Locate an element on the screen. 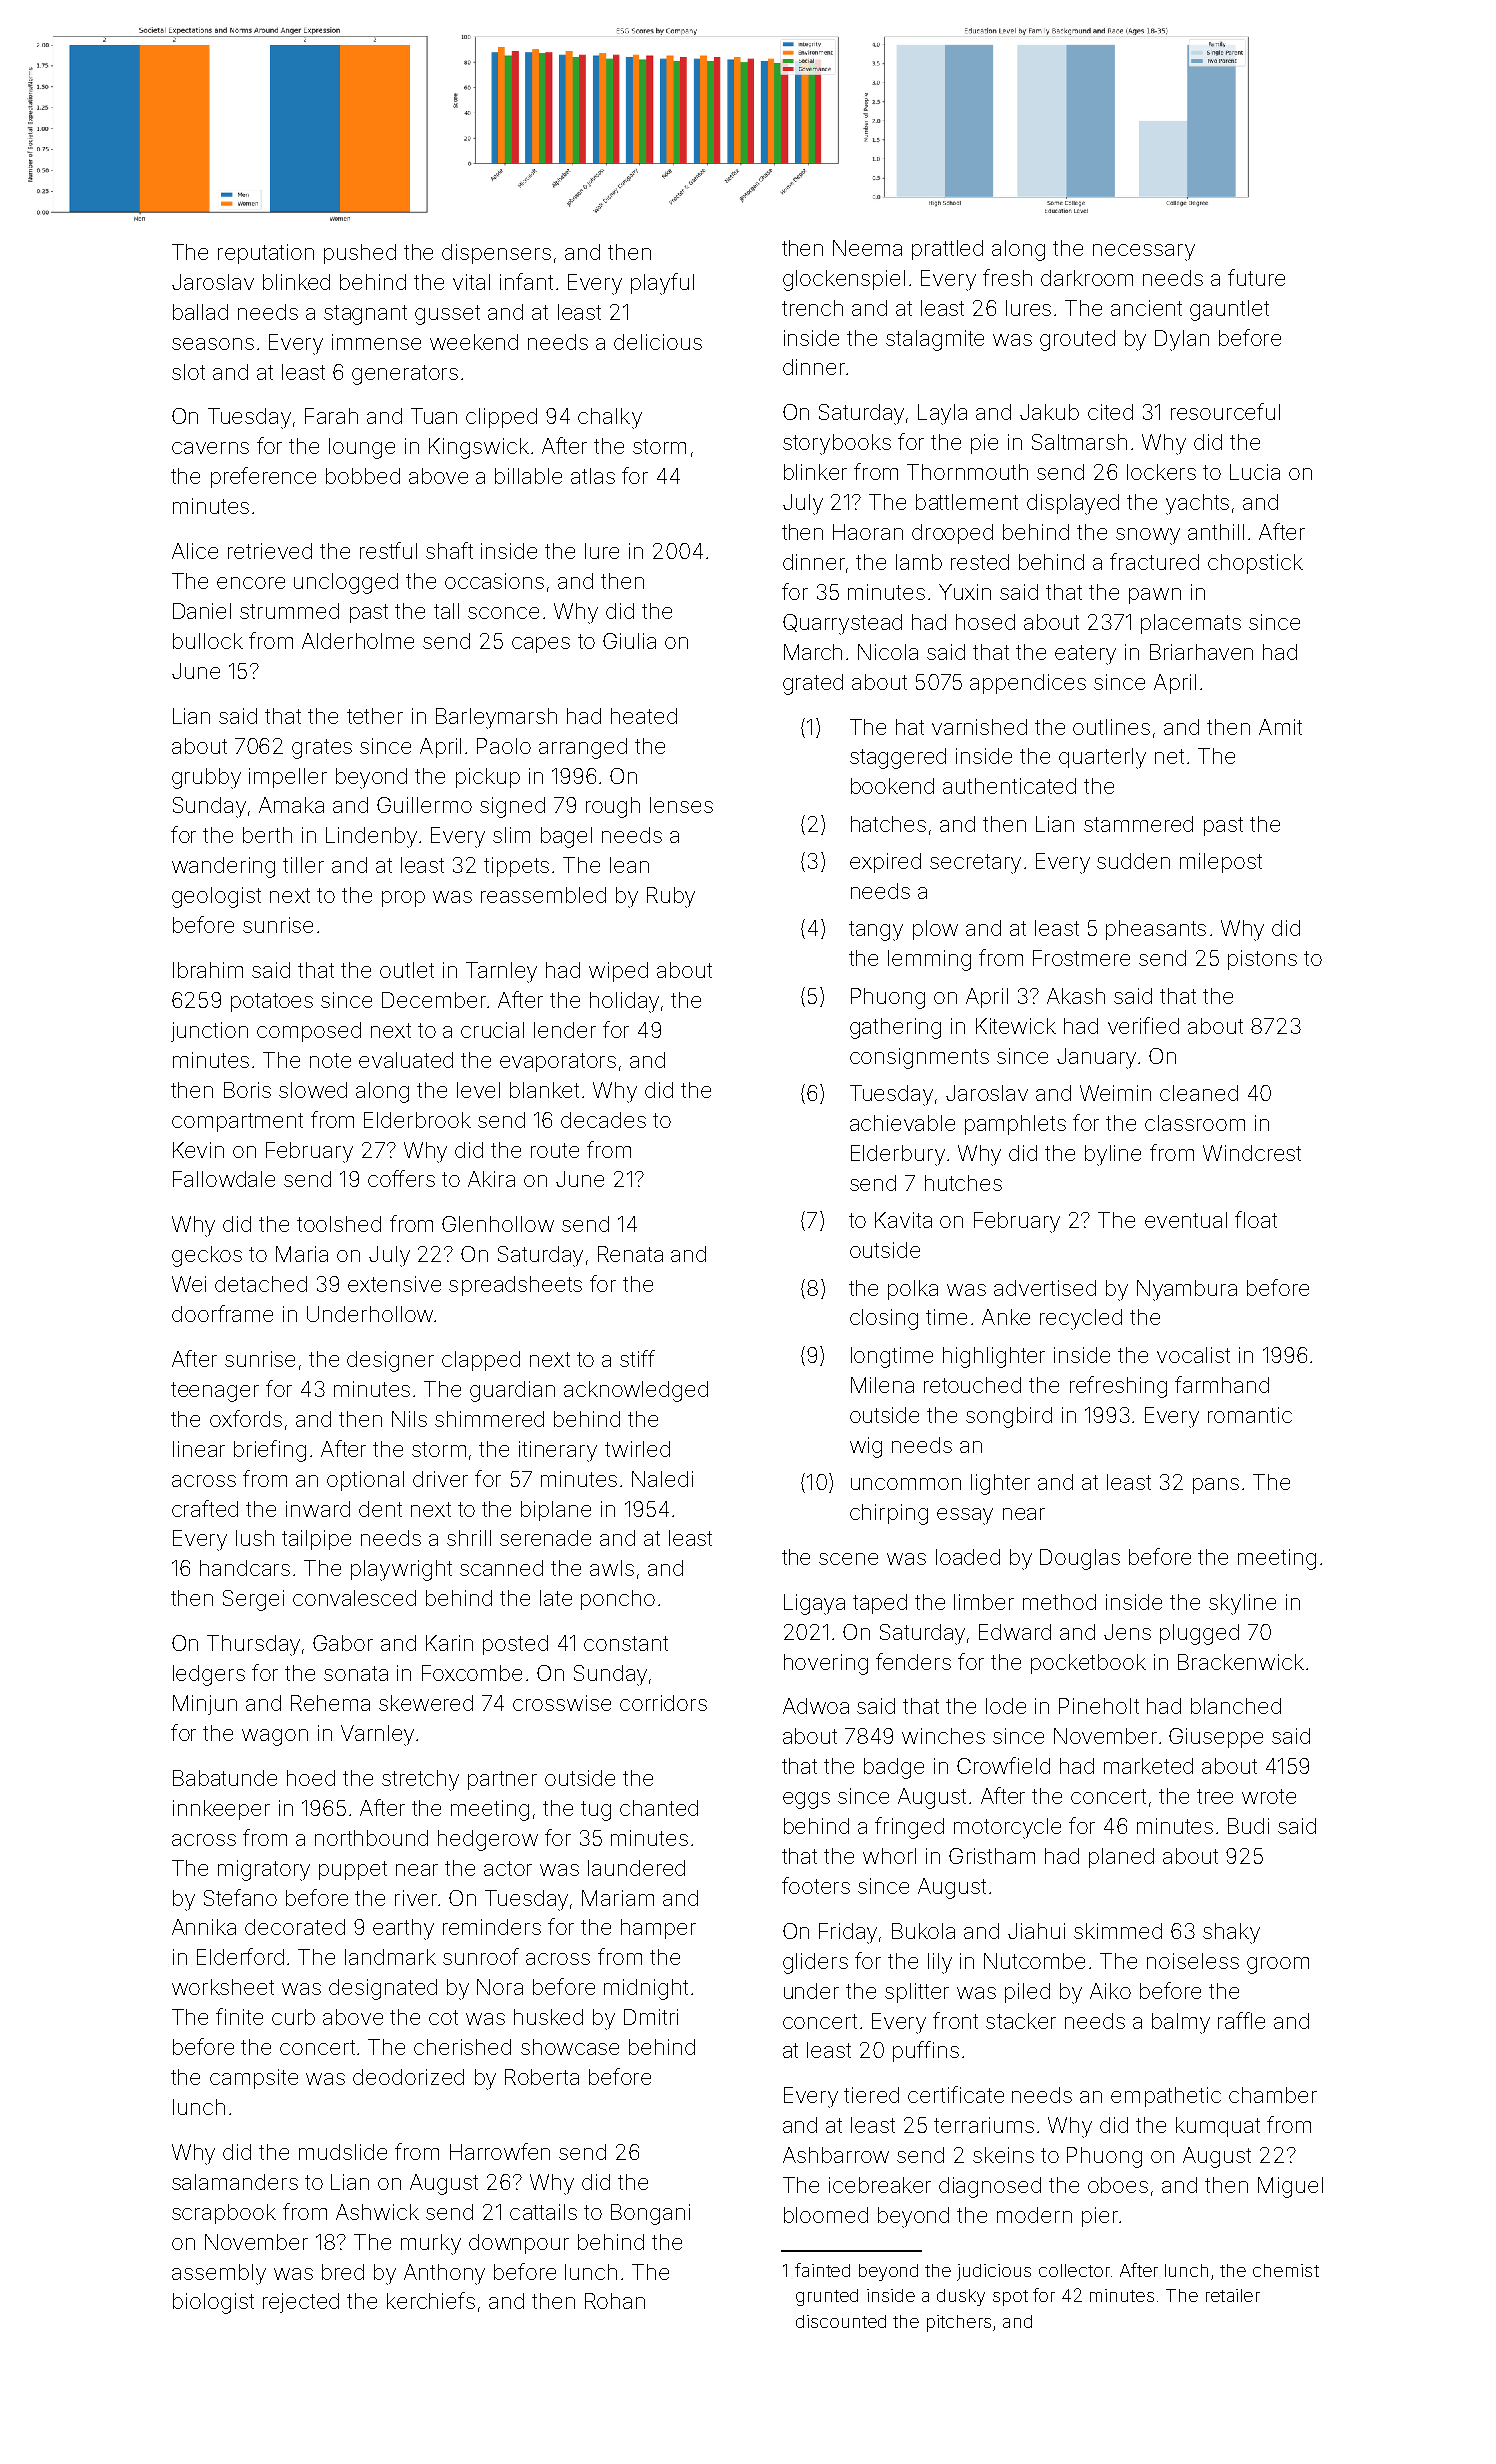 This screenshot has width=1496, height=2464. prattled is located at coordinates (947, 250).
